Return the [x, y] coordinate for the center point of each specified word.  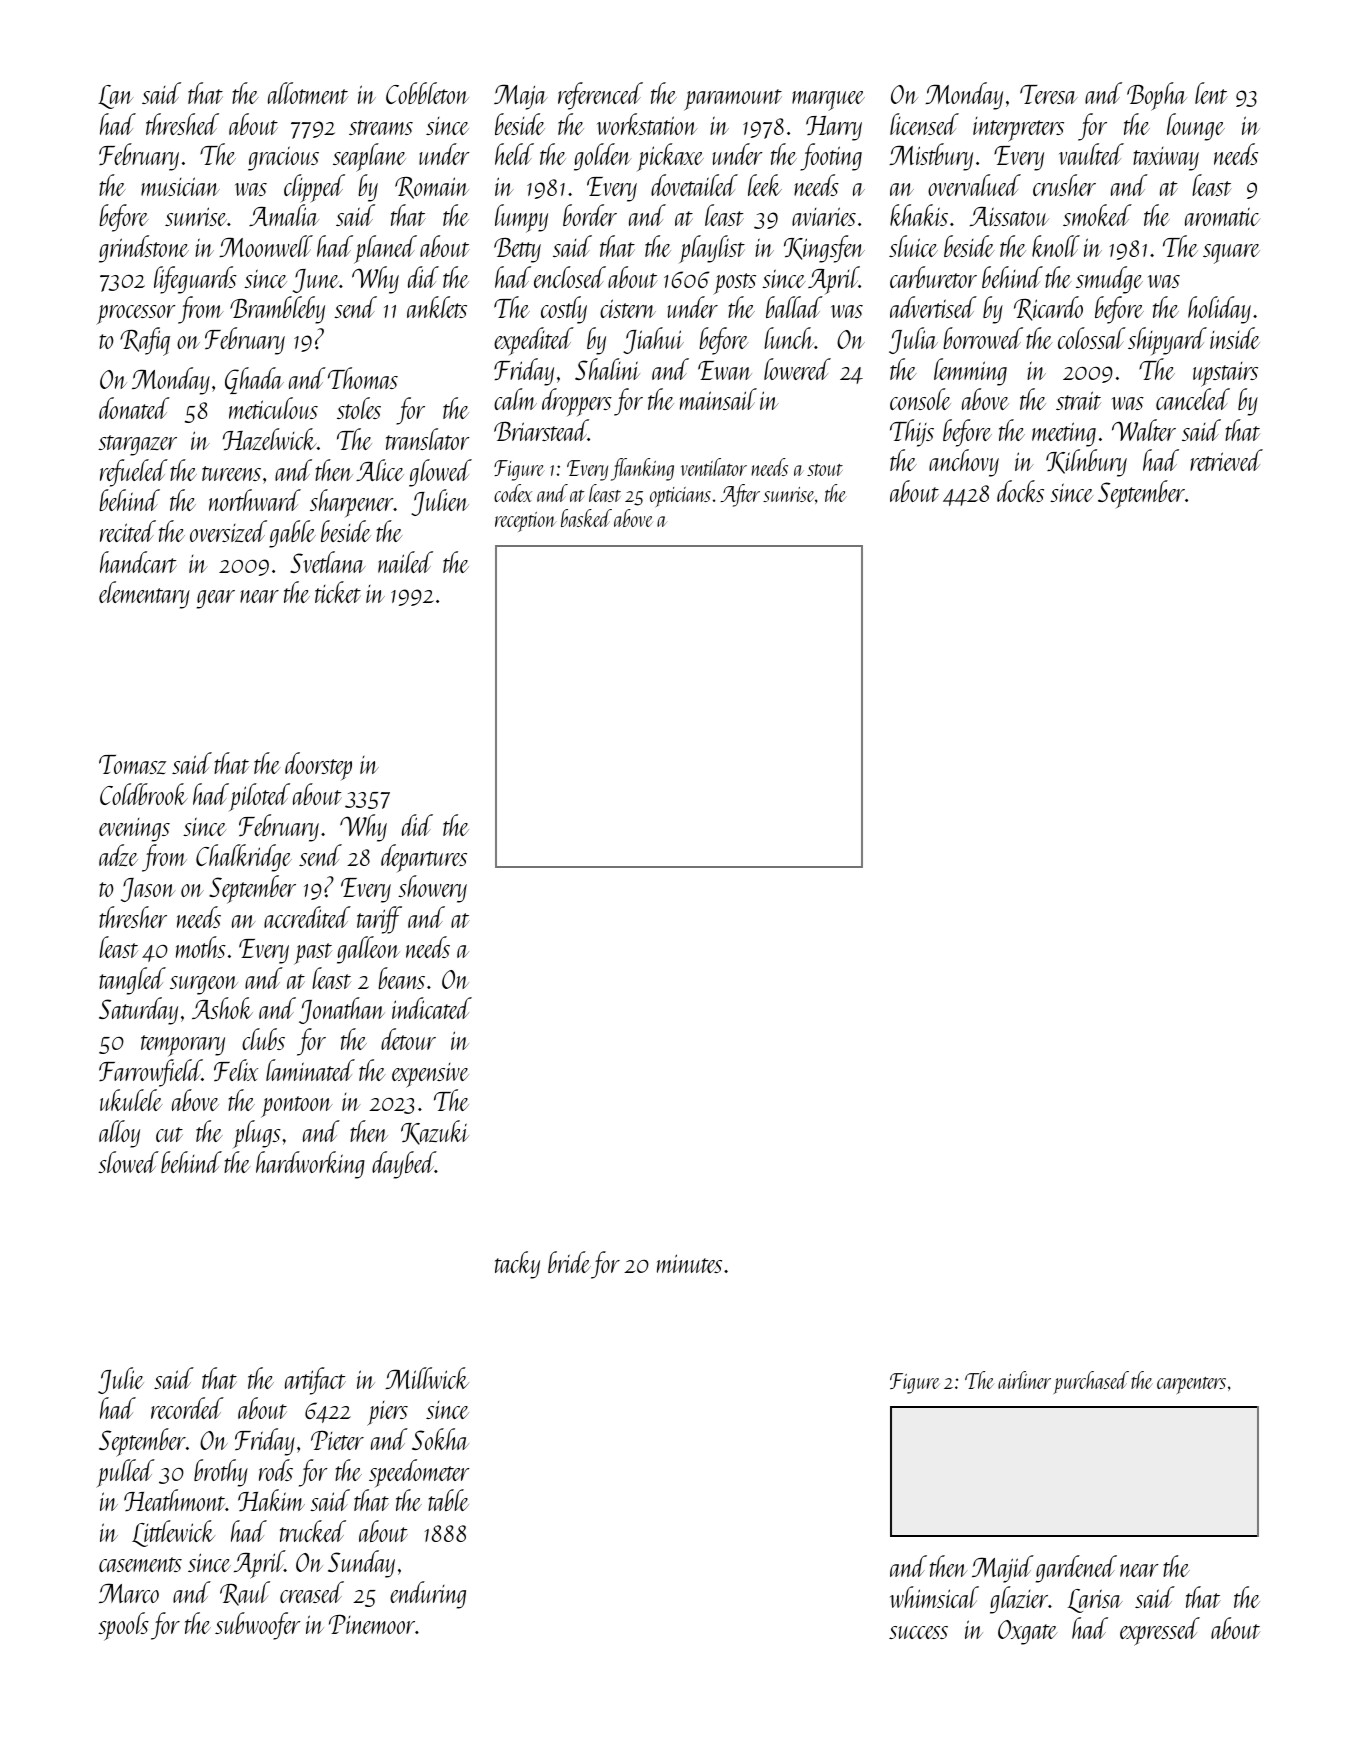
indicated [432, 1008]
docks [1020, 491]
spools [123, 1626]
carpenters [1191, 1385]
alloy [119, 1134]
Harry [834, 128]
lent [1211, 93]
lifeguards [195, 280]
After [740, 495]
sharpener [352, 503]
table [448, 1500]
